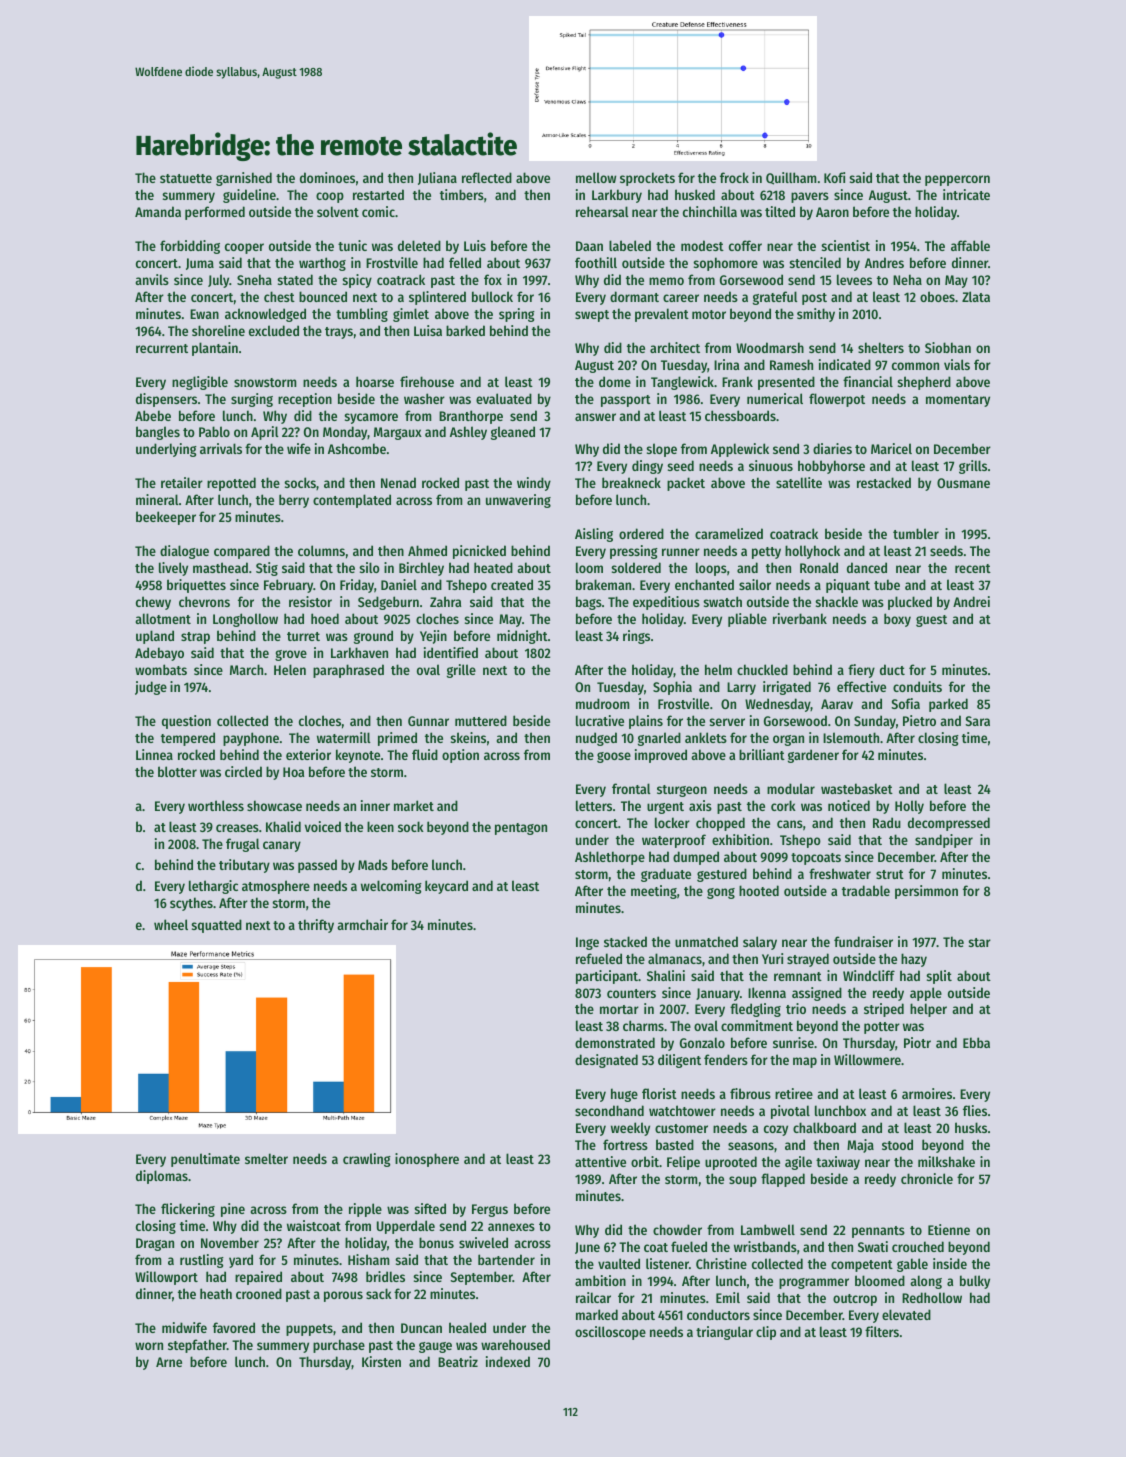 The width and height of the screenshot is (1126, 1457). What do you see at coordinates (381, 1361) in the screenshot?
I see `Kirsten` at bounding box center [381, 1361].
